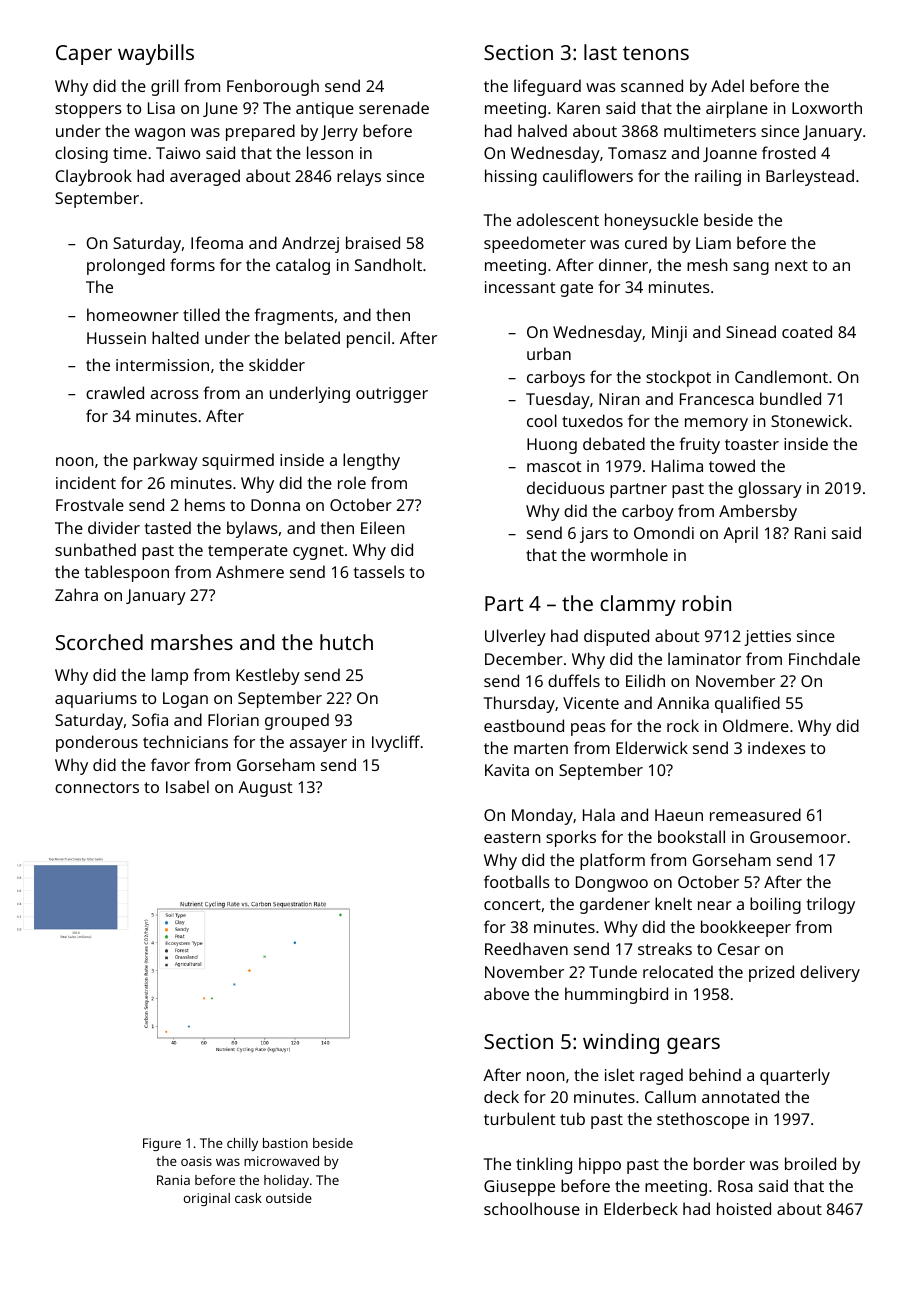 This screenshot has height=1308, width=924. I want to click on serenade, so click(394, 107).
